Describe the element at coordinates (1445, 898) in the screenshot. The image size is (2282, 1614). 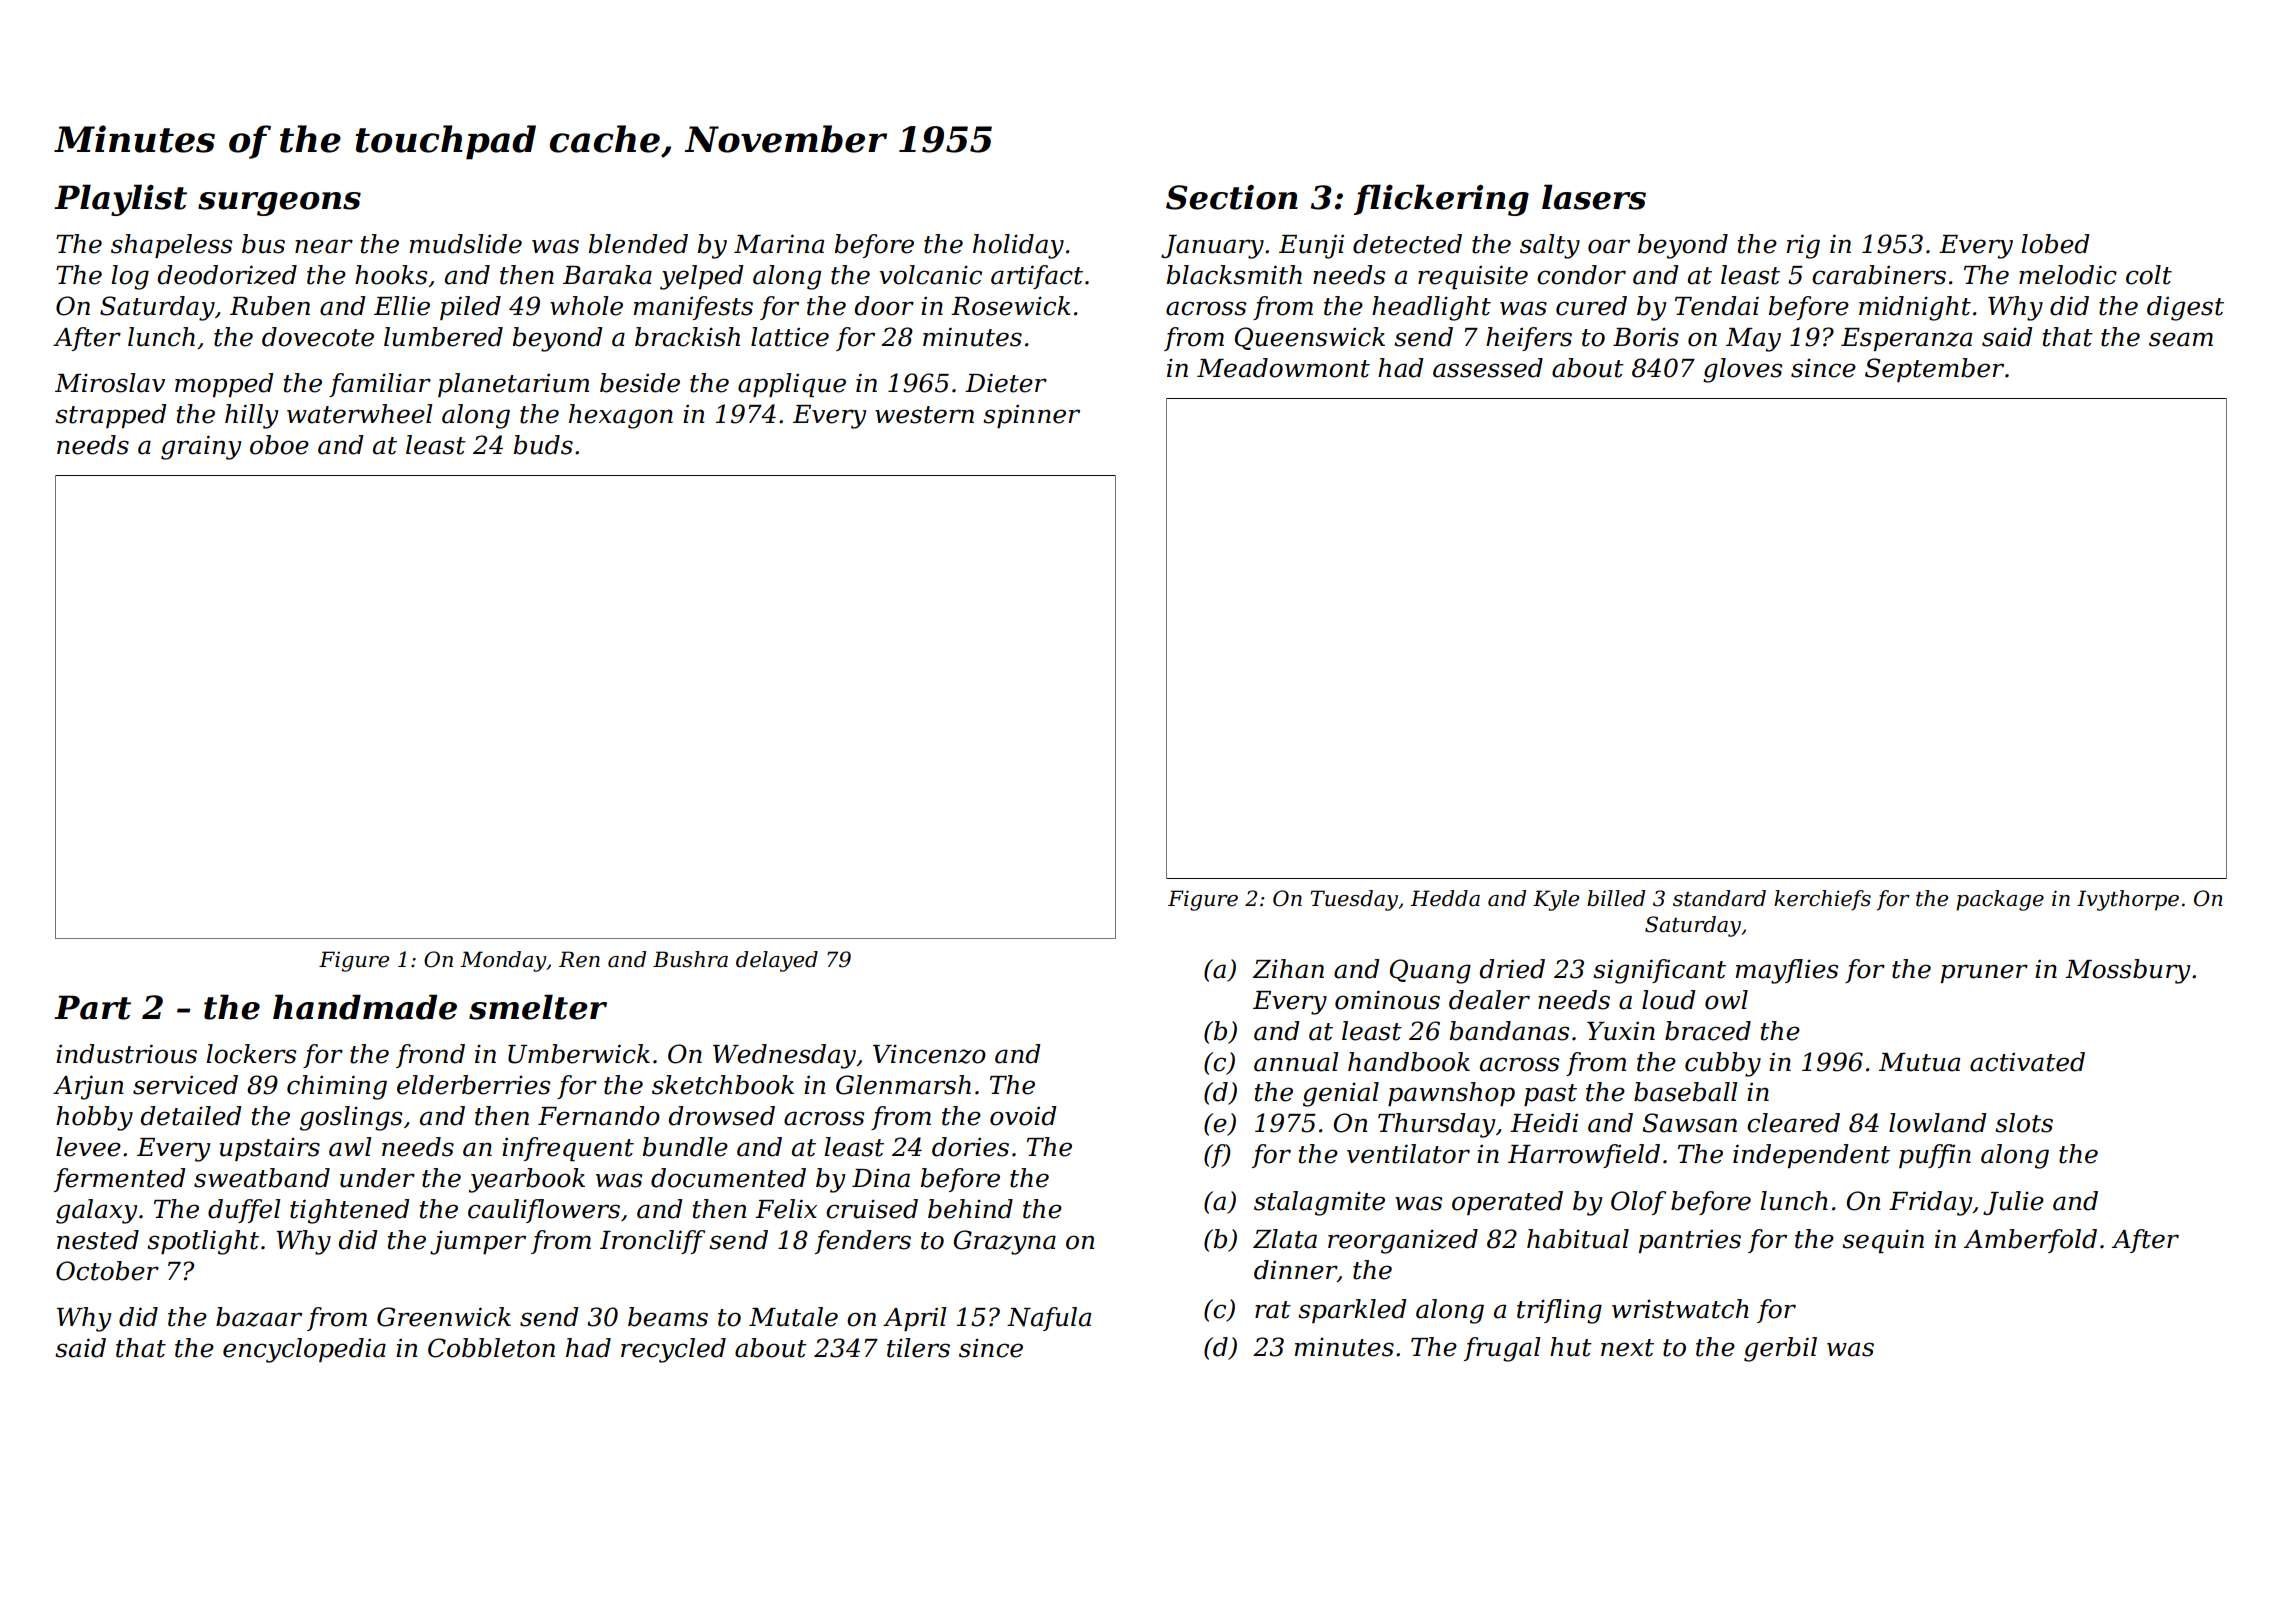
I see `Hedda` at that location.
